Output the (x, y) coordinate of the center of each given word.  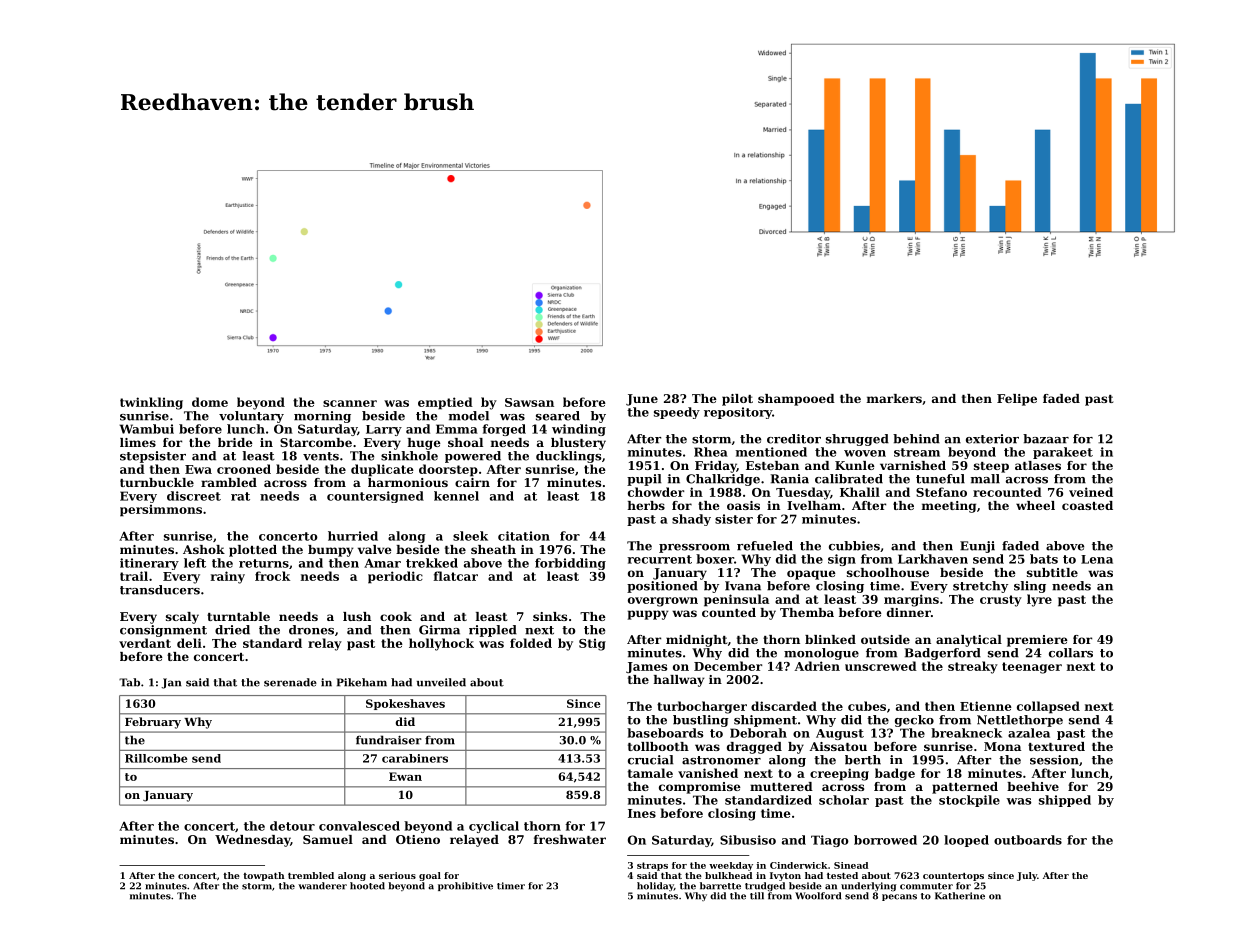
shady (691, 520)
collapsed (1048, 707)
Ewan (405, 776)
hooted (367, 886)
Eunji (977, 547)
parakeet (1063, 453)
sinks (550, 616)
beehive (1033, 786)
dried (232, 630)
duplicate (382, 470)
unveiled (441, 682)
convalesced (359, 826)
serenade (290, 682)
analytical (969, 641)
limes (138, 442)
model (469, 416)
